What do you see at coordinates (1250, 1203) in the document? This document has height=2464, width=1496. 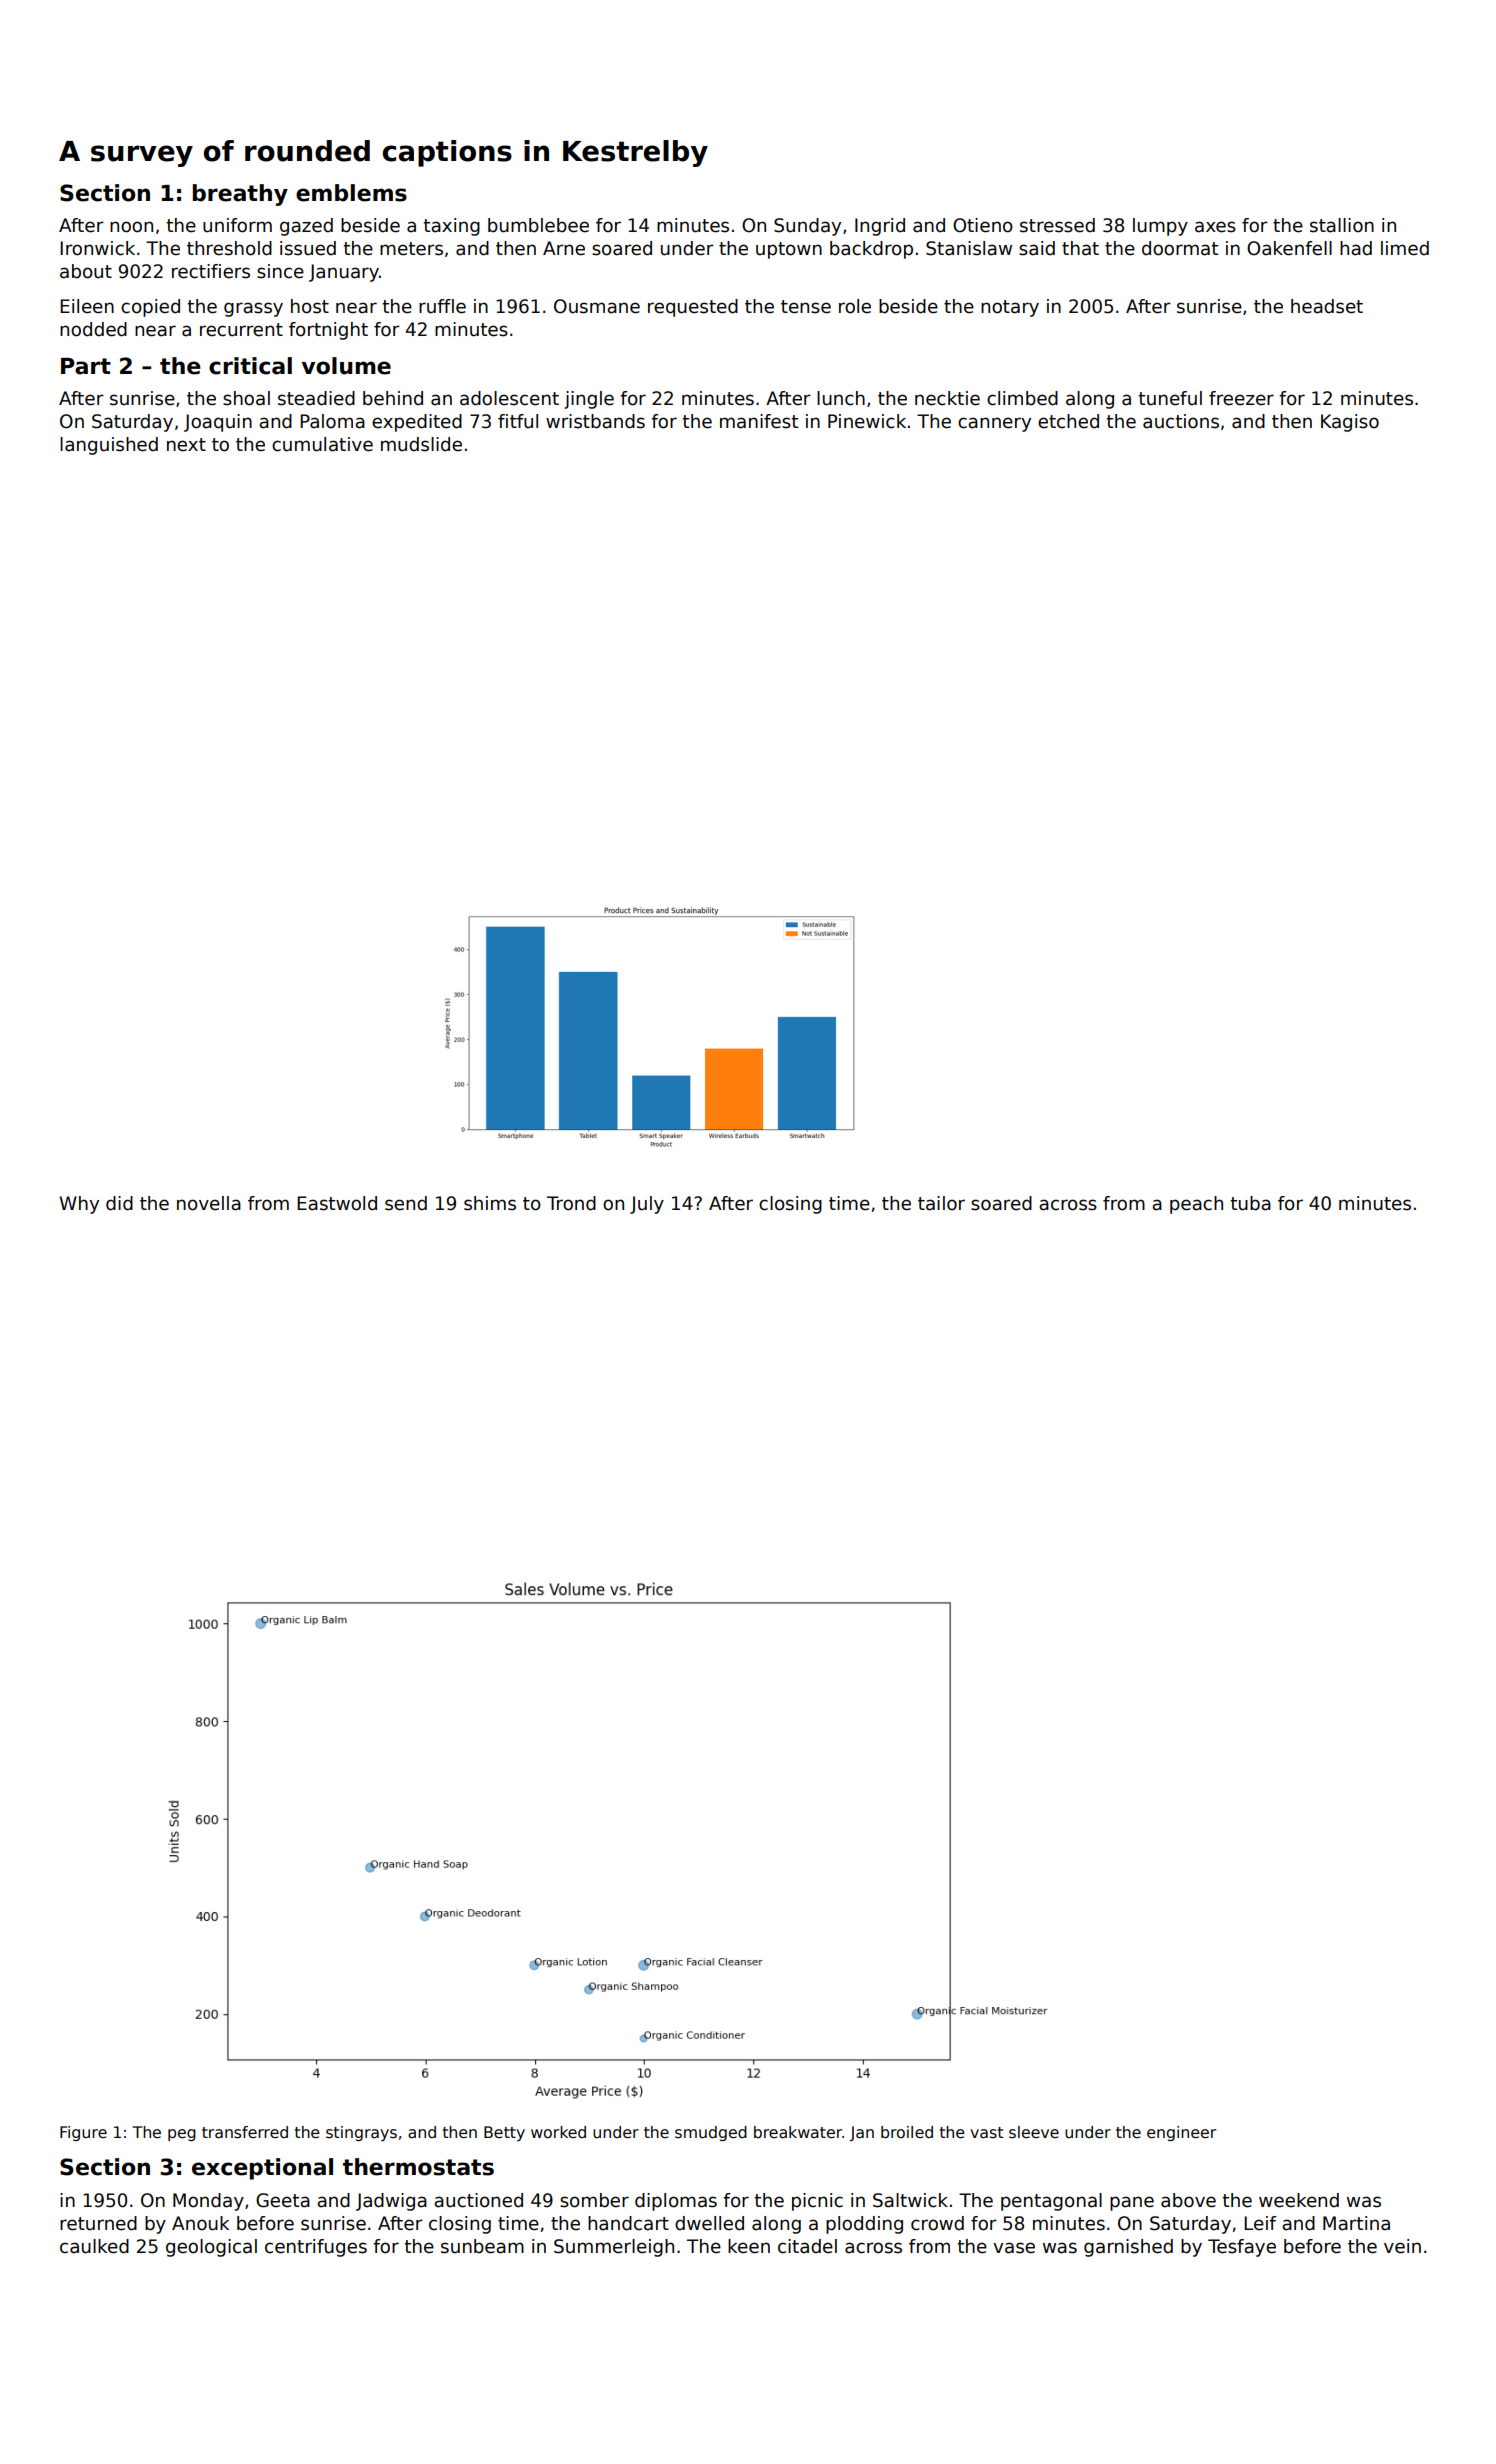 I see `tuba` at bounding box center [1250, 1203].
